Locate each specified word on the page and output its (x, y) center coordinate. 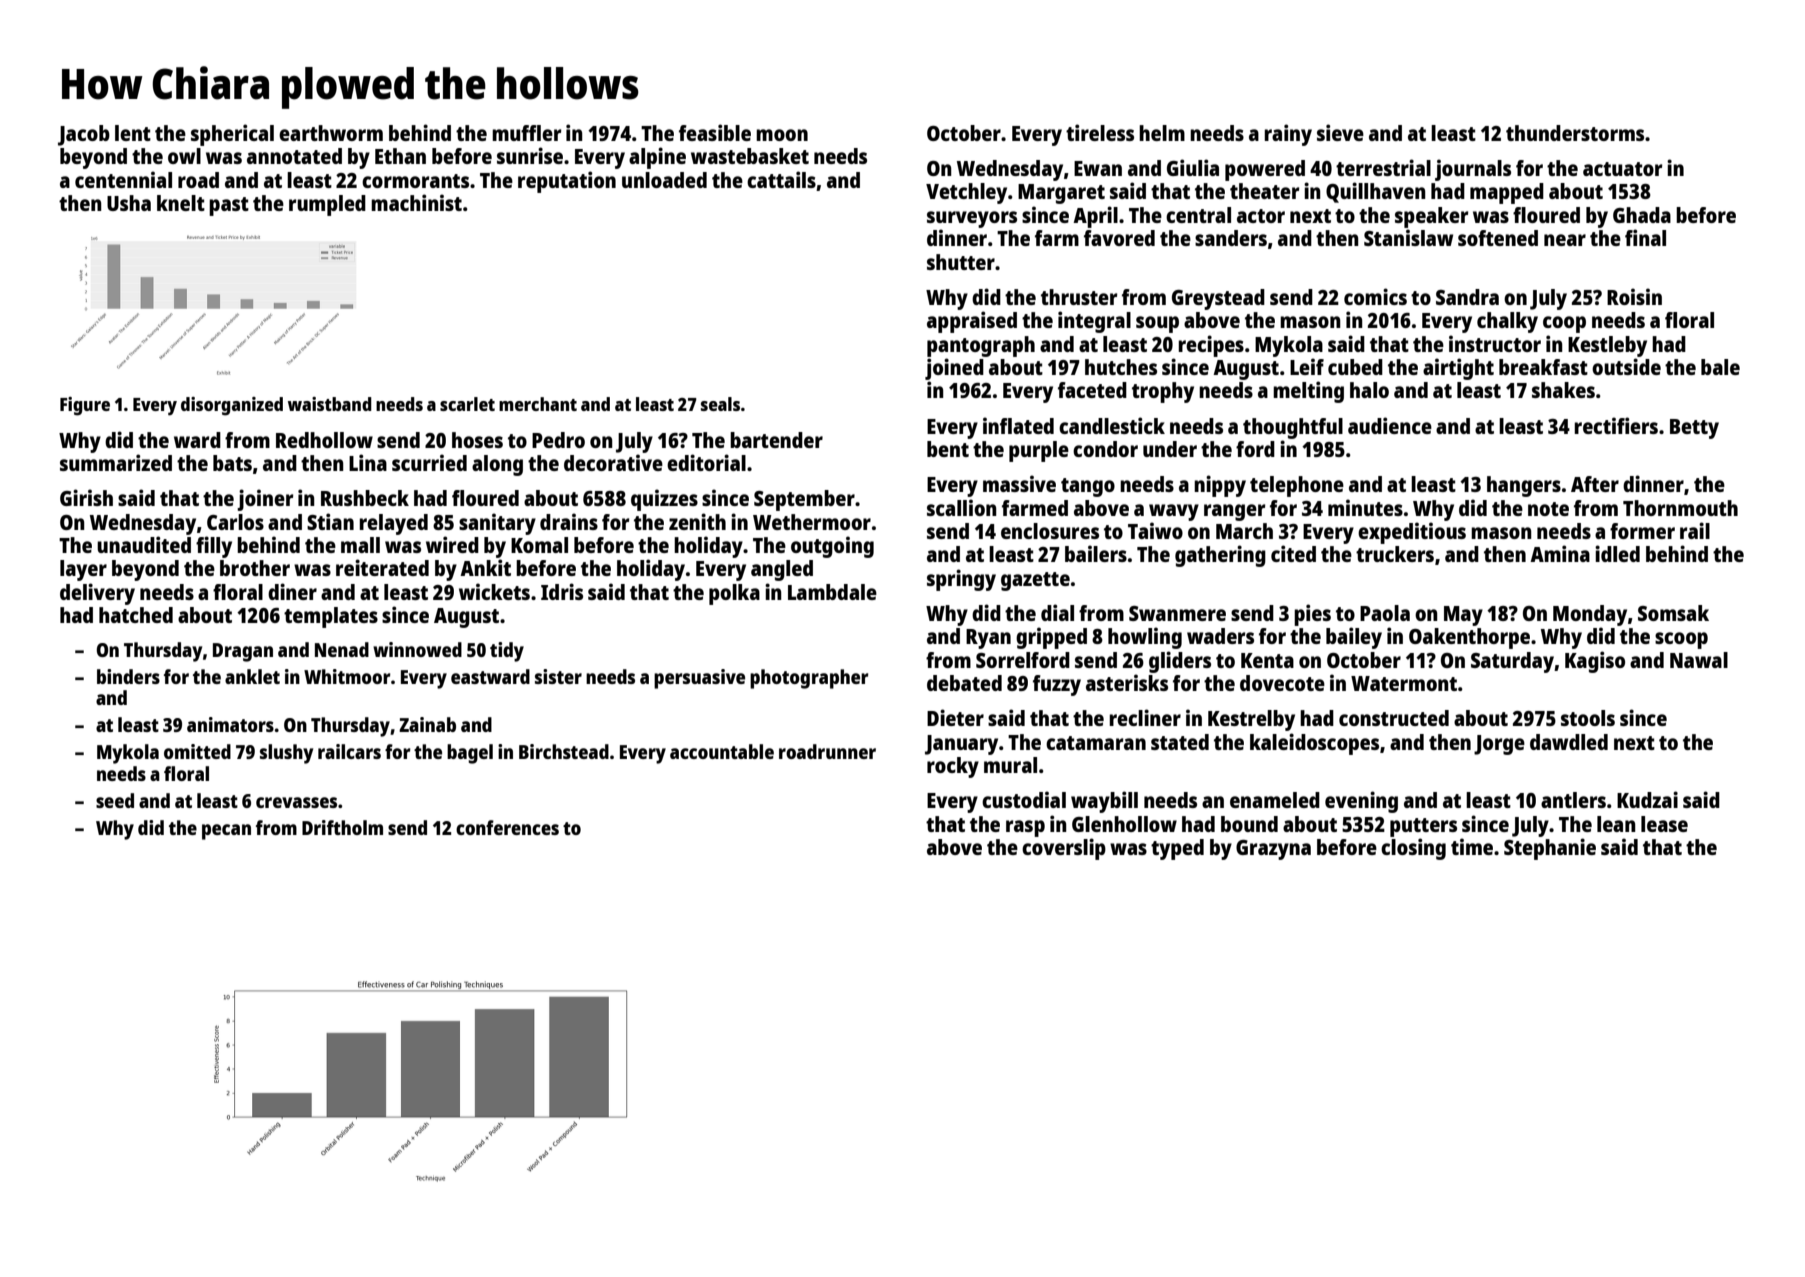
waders (1220, 636)
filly (214, 547)
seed (115, 800)
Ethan (400, 156)
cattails (781, 179)
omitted (197, 751)
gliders (1180, 662)
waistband (330, 404)
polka (734, 594)
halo (1369, 390)
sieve (1340, 132)
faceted (1092, 390)
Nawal (1699, 660)
